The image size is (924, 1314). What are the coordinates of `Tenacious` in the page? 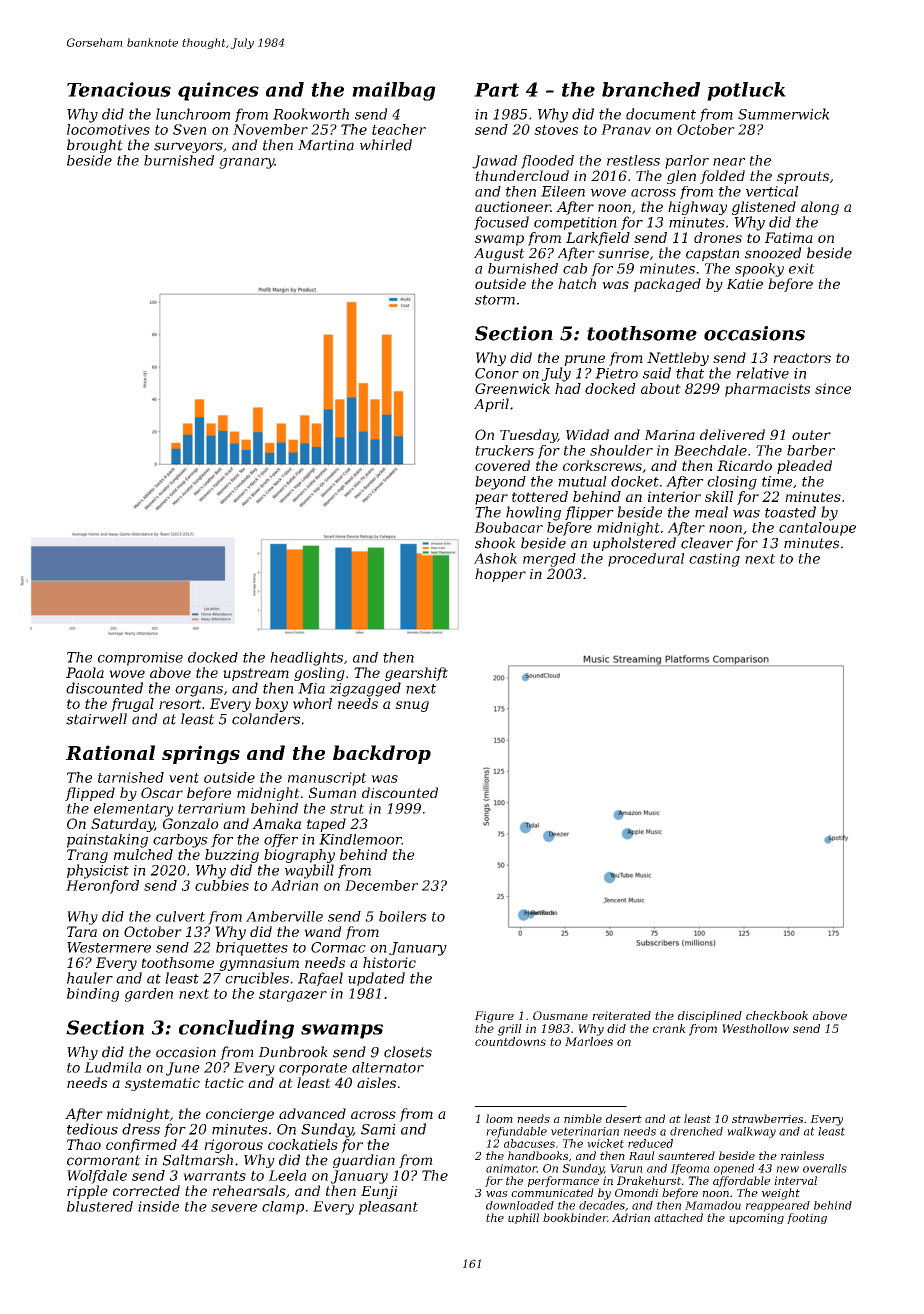 It's located at (119, 89).
